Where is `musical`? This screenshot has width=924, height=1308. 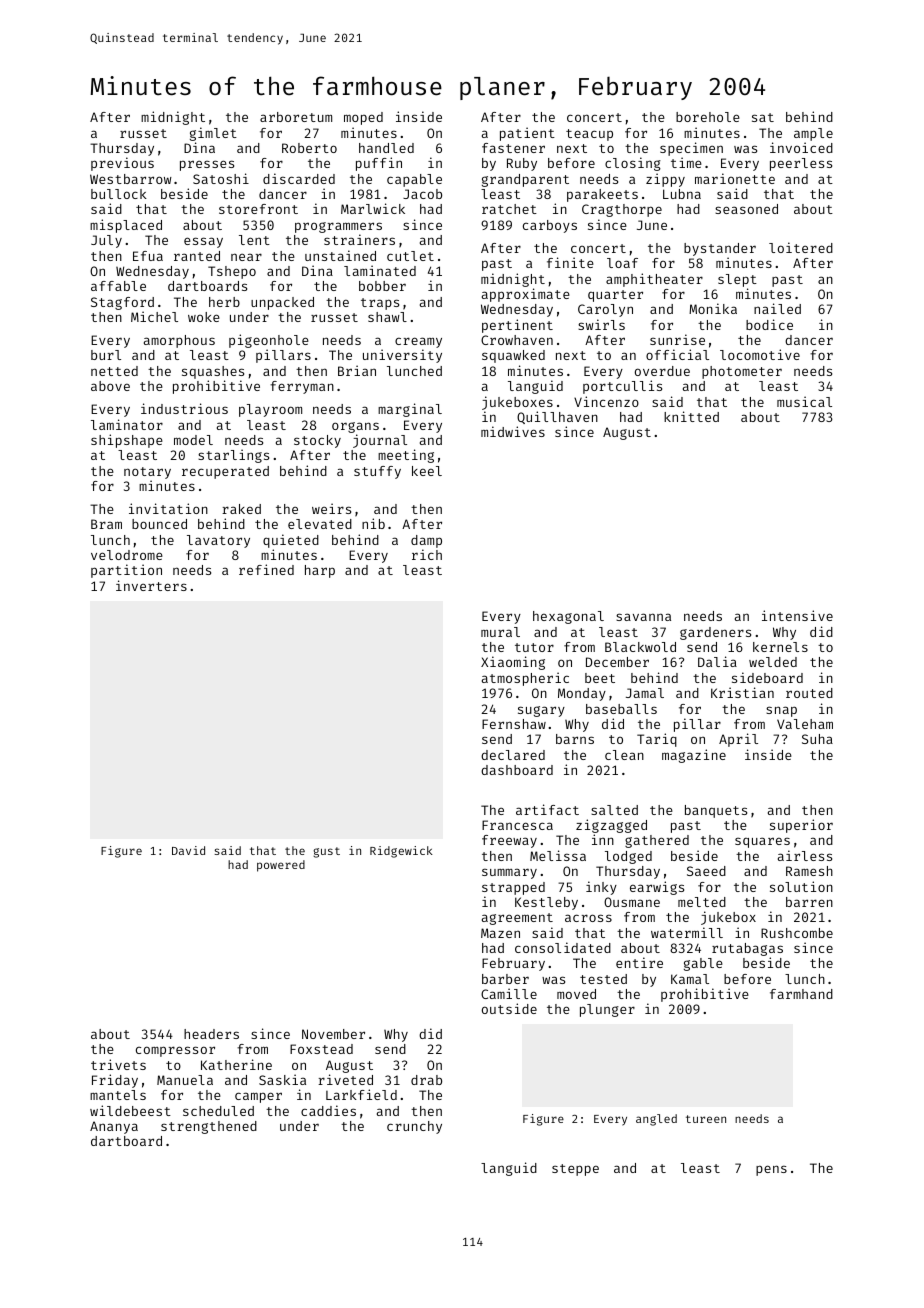
musical is located at coordinates (804, 401).
